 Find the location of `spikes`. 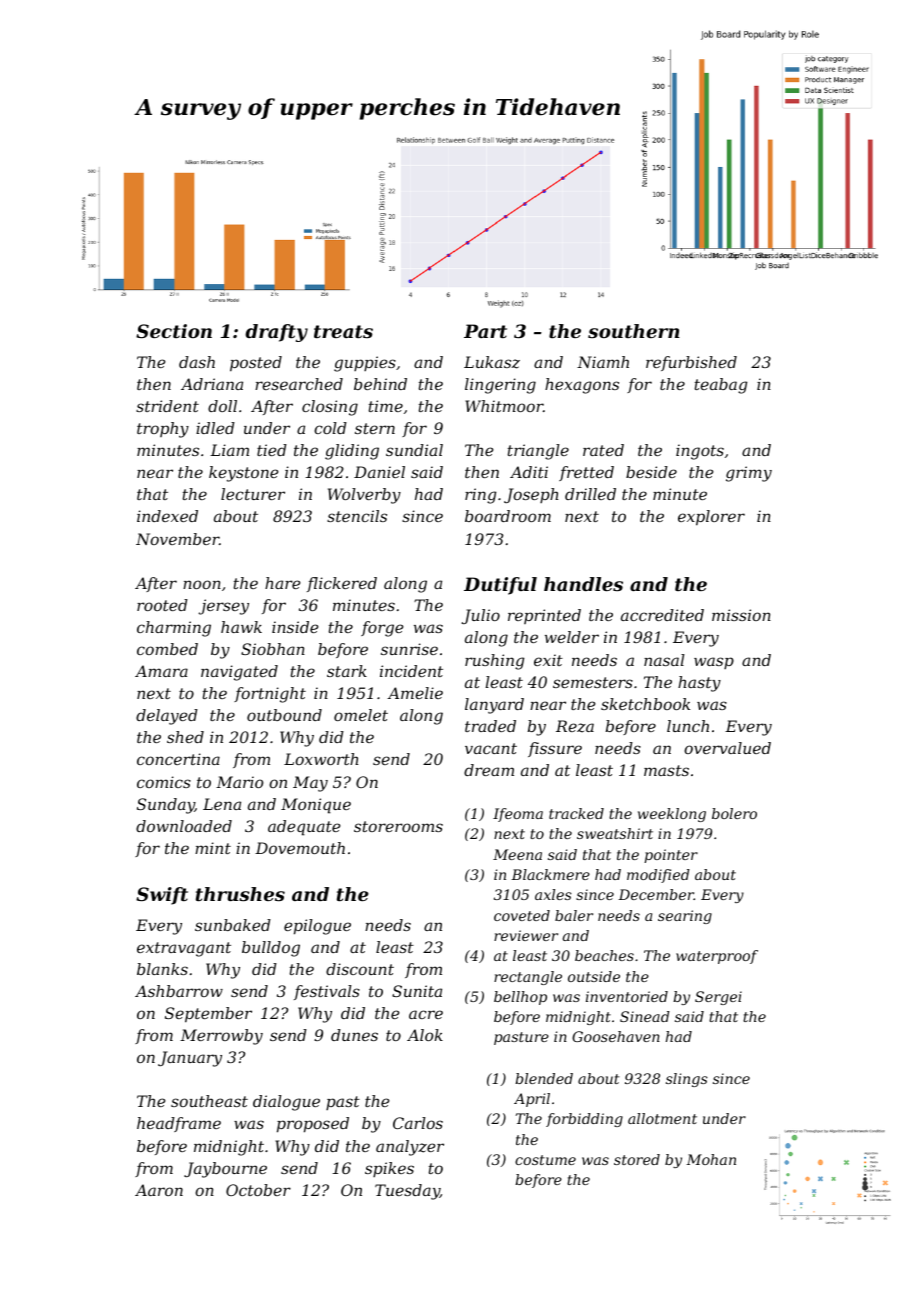

spikes is located at coordinates (389, 1169).
